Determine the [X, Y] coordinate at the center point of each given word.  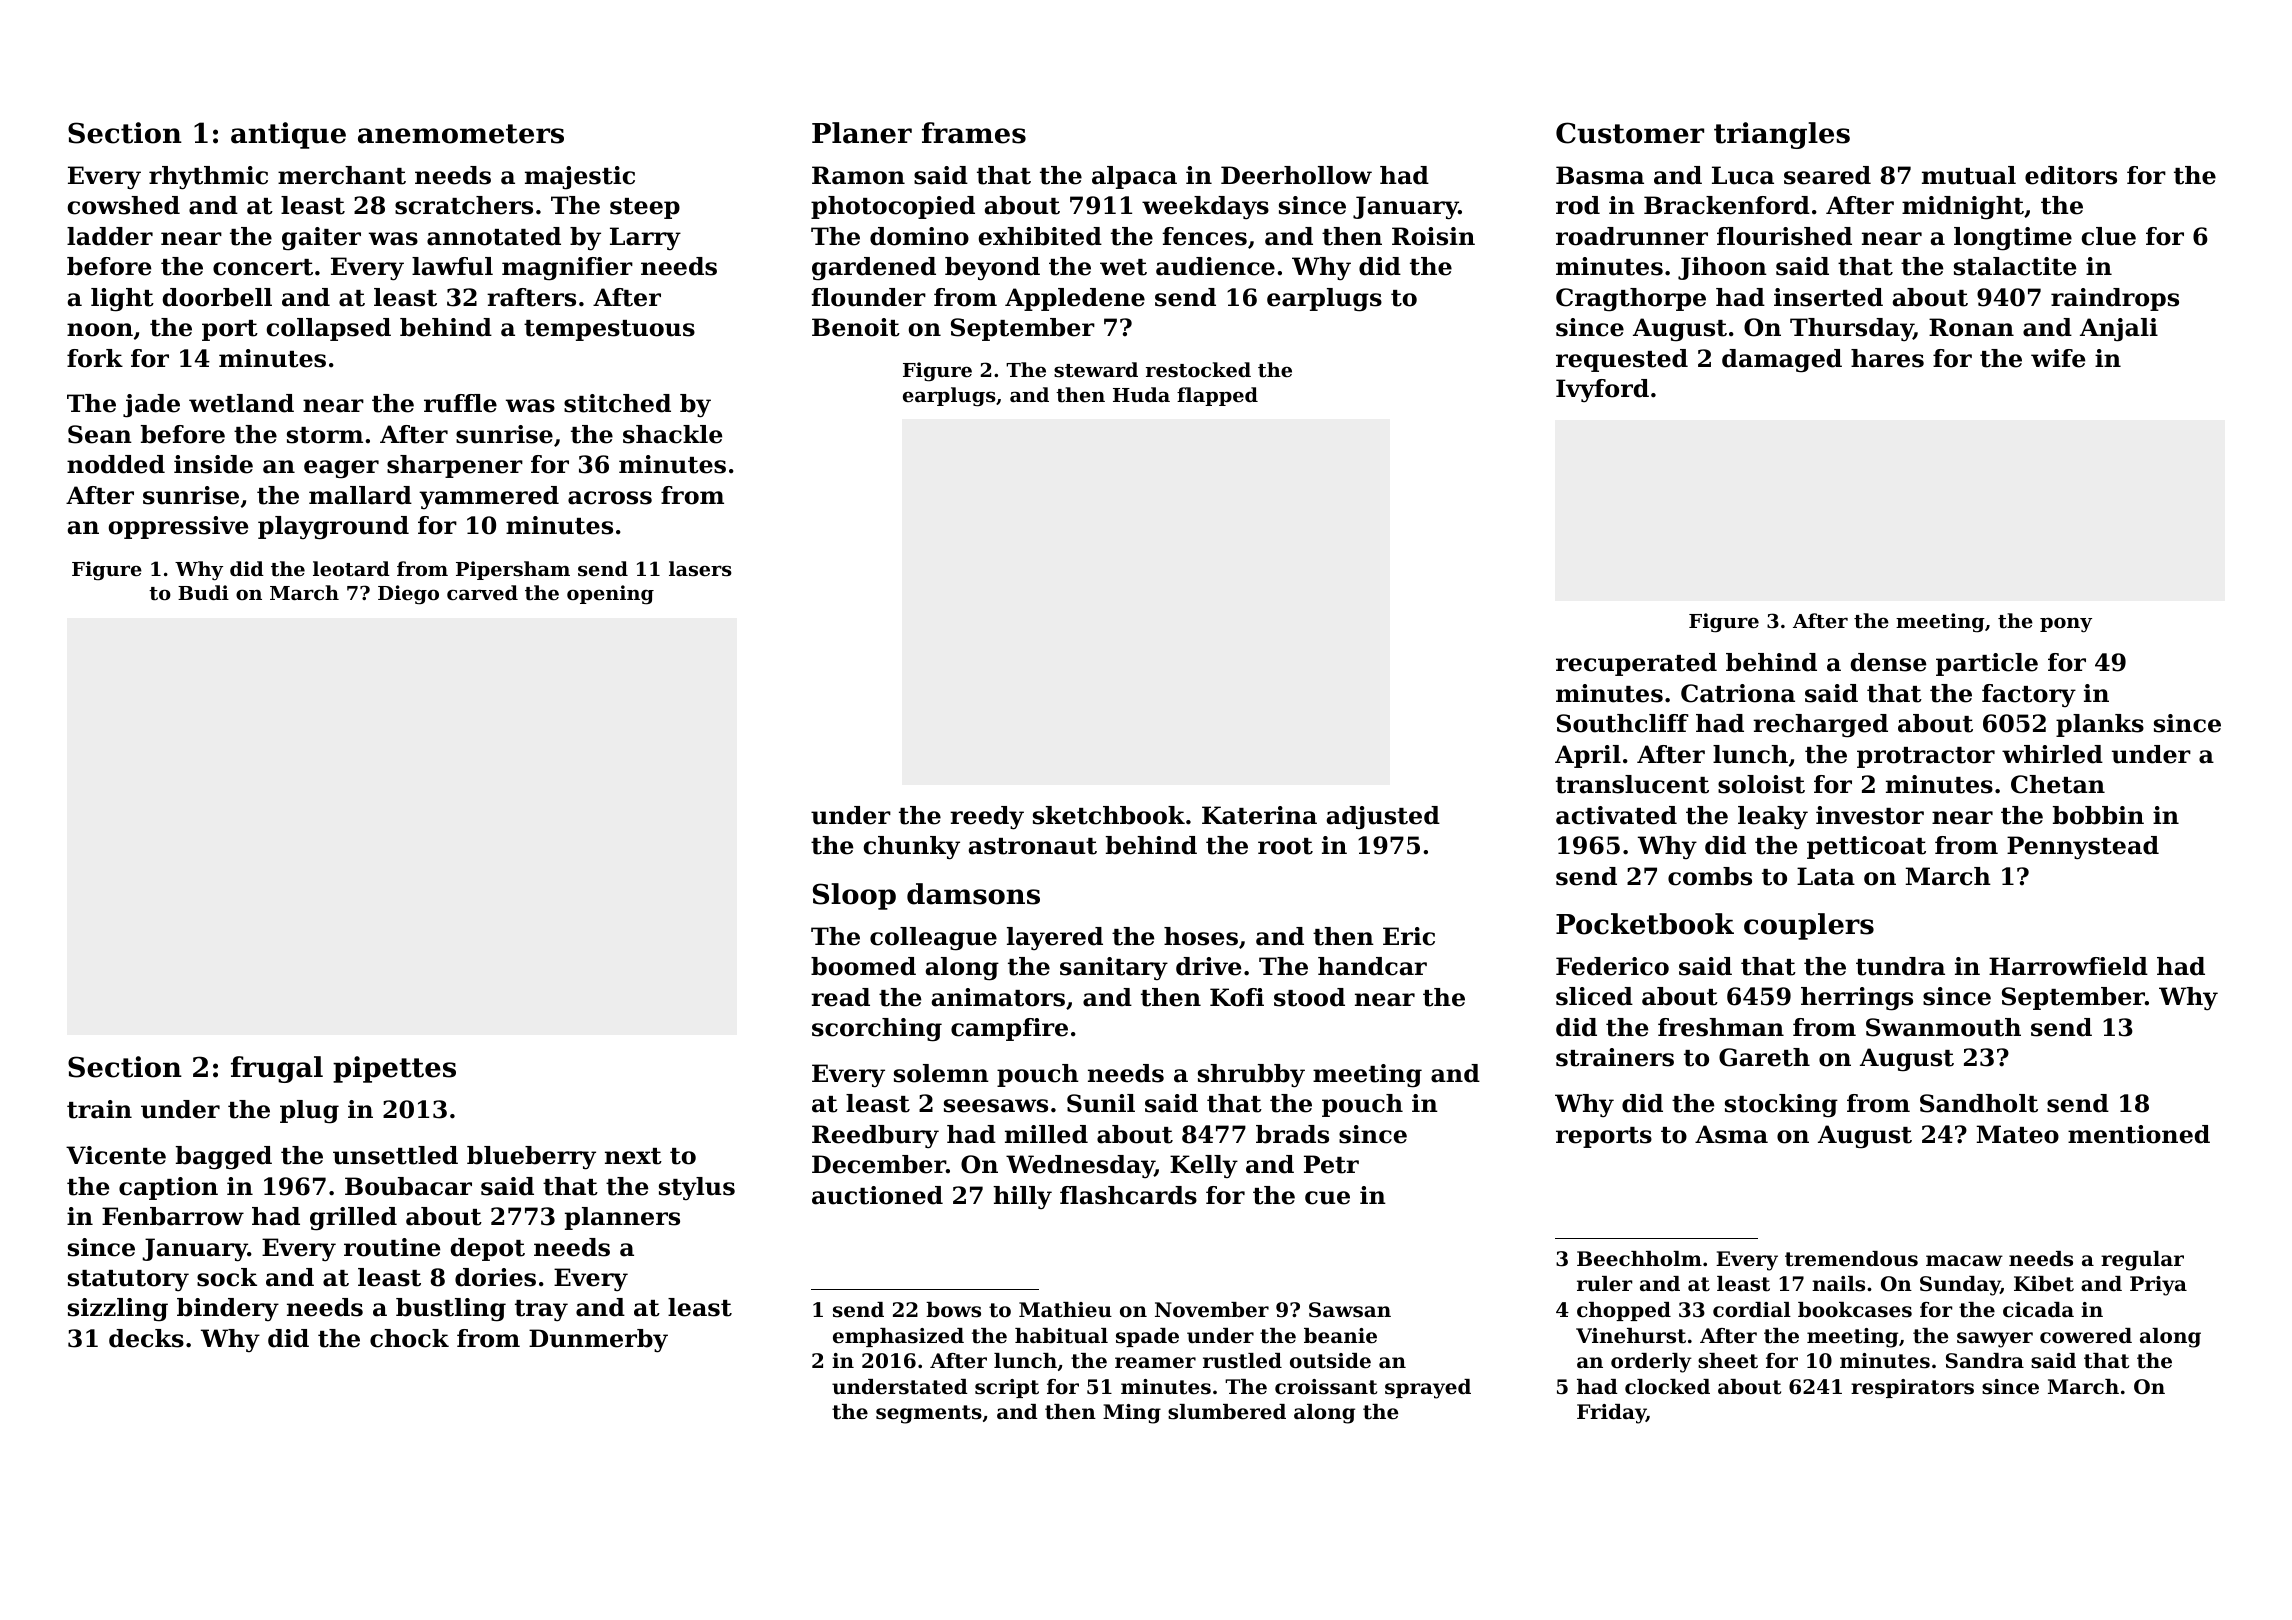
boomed [863, 966]
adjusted [1383, 818]
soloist [1761, 784]
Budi [203, 592]
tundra [1900, 966]
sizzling [118, 1310]
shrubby [1251, 1076]
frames [974, 133]
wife [2058, 358]
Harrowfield [2068, 966]
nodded [116, 464]
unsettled [395, 1155]
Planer [862, 133]
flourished [1784, 236]
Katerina [1259, 815]
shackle [672, 434]
